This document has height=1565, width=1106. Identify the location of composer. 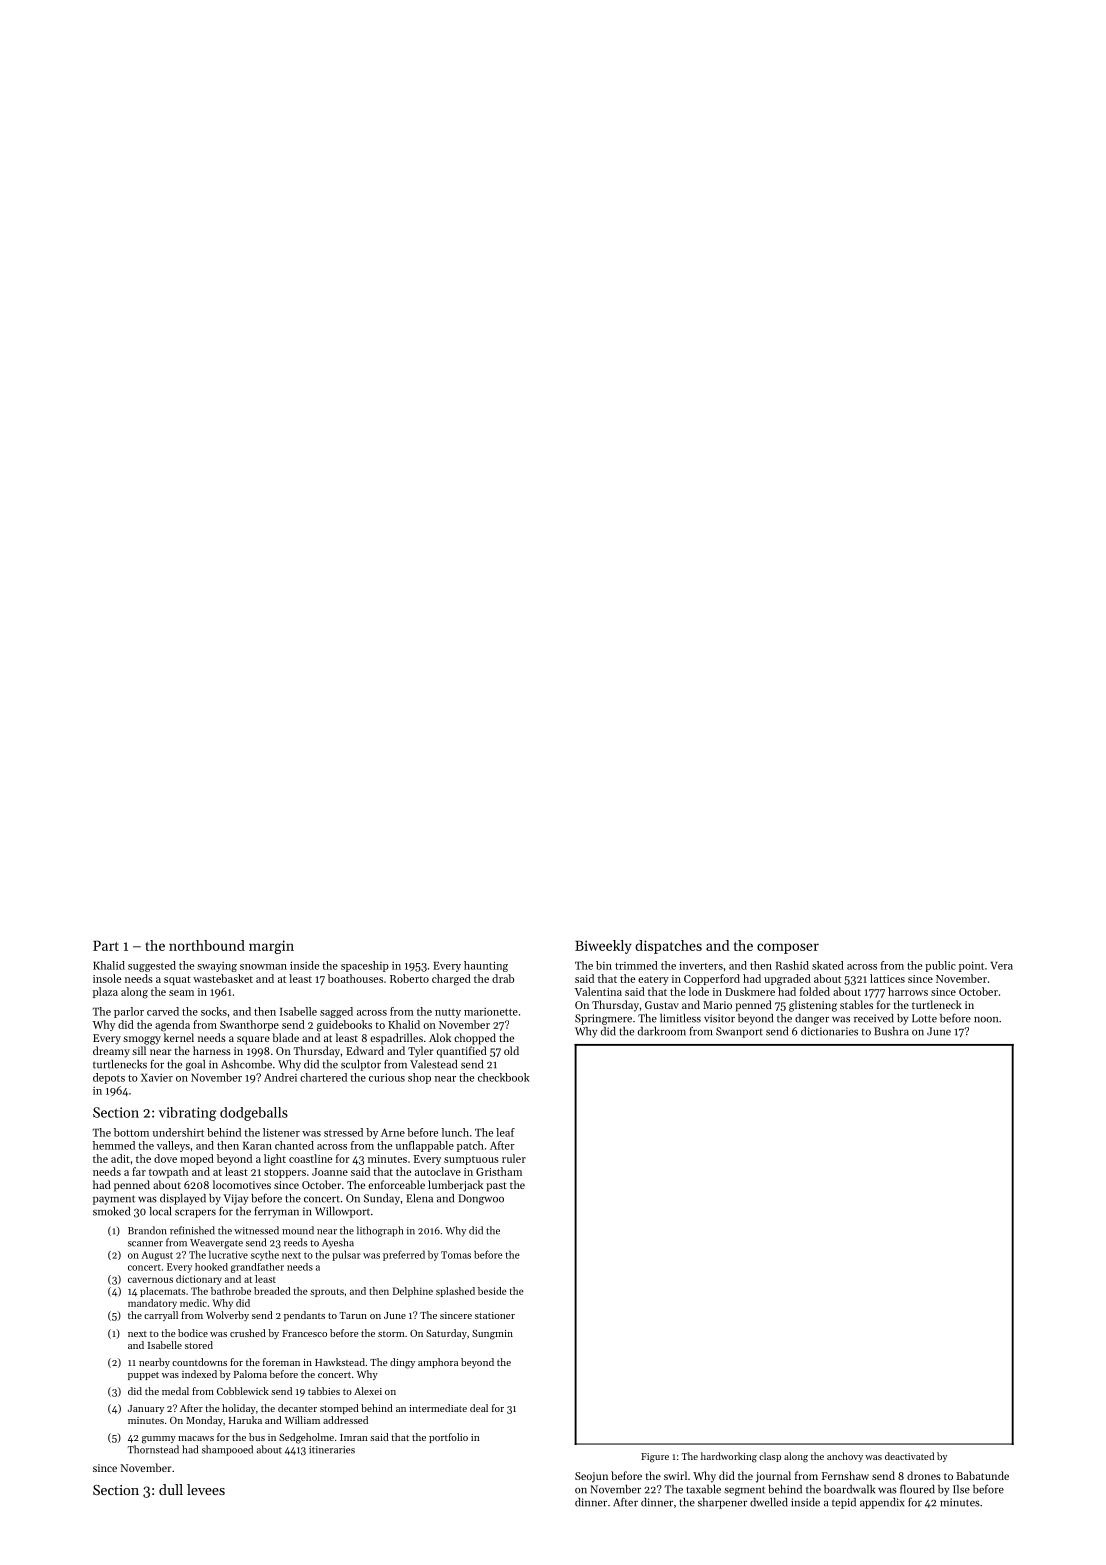
(788, 948).
